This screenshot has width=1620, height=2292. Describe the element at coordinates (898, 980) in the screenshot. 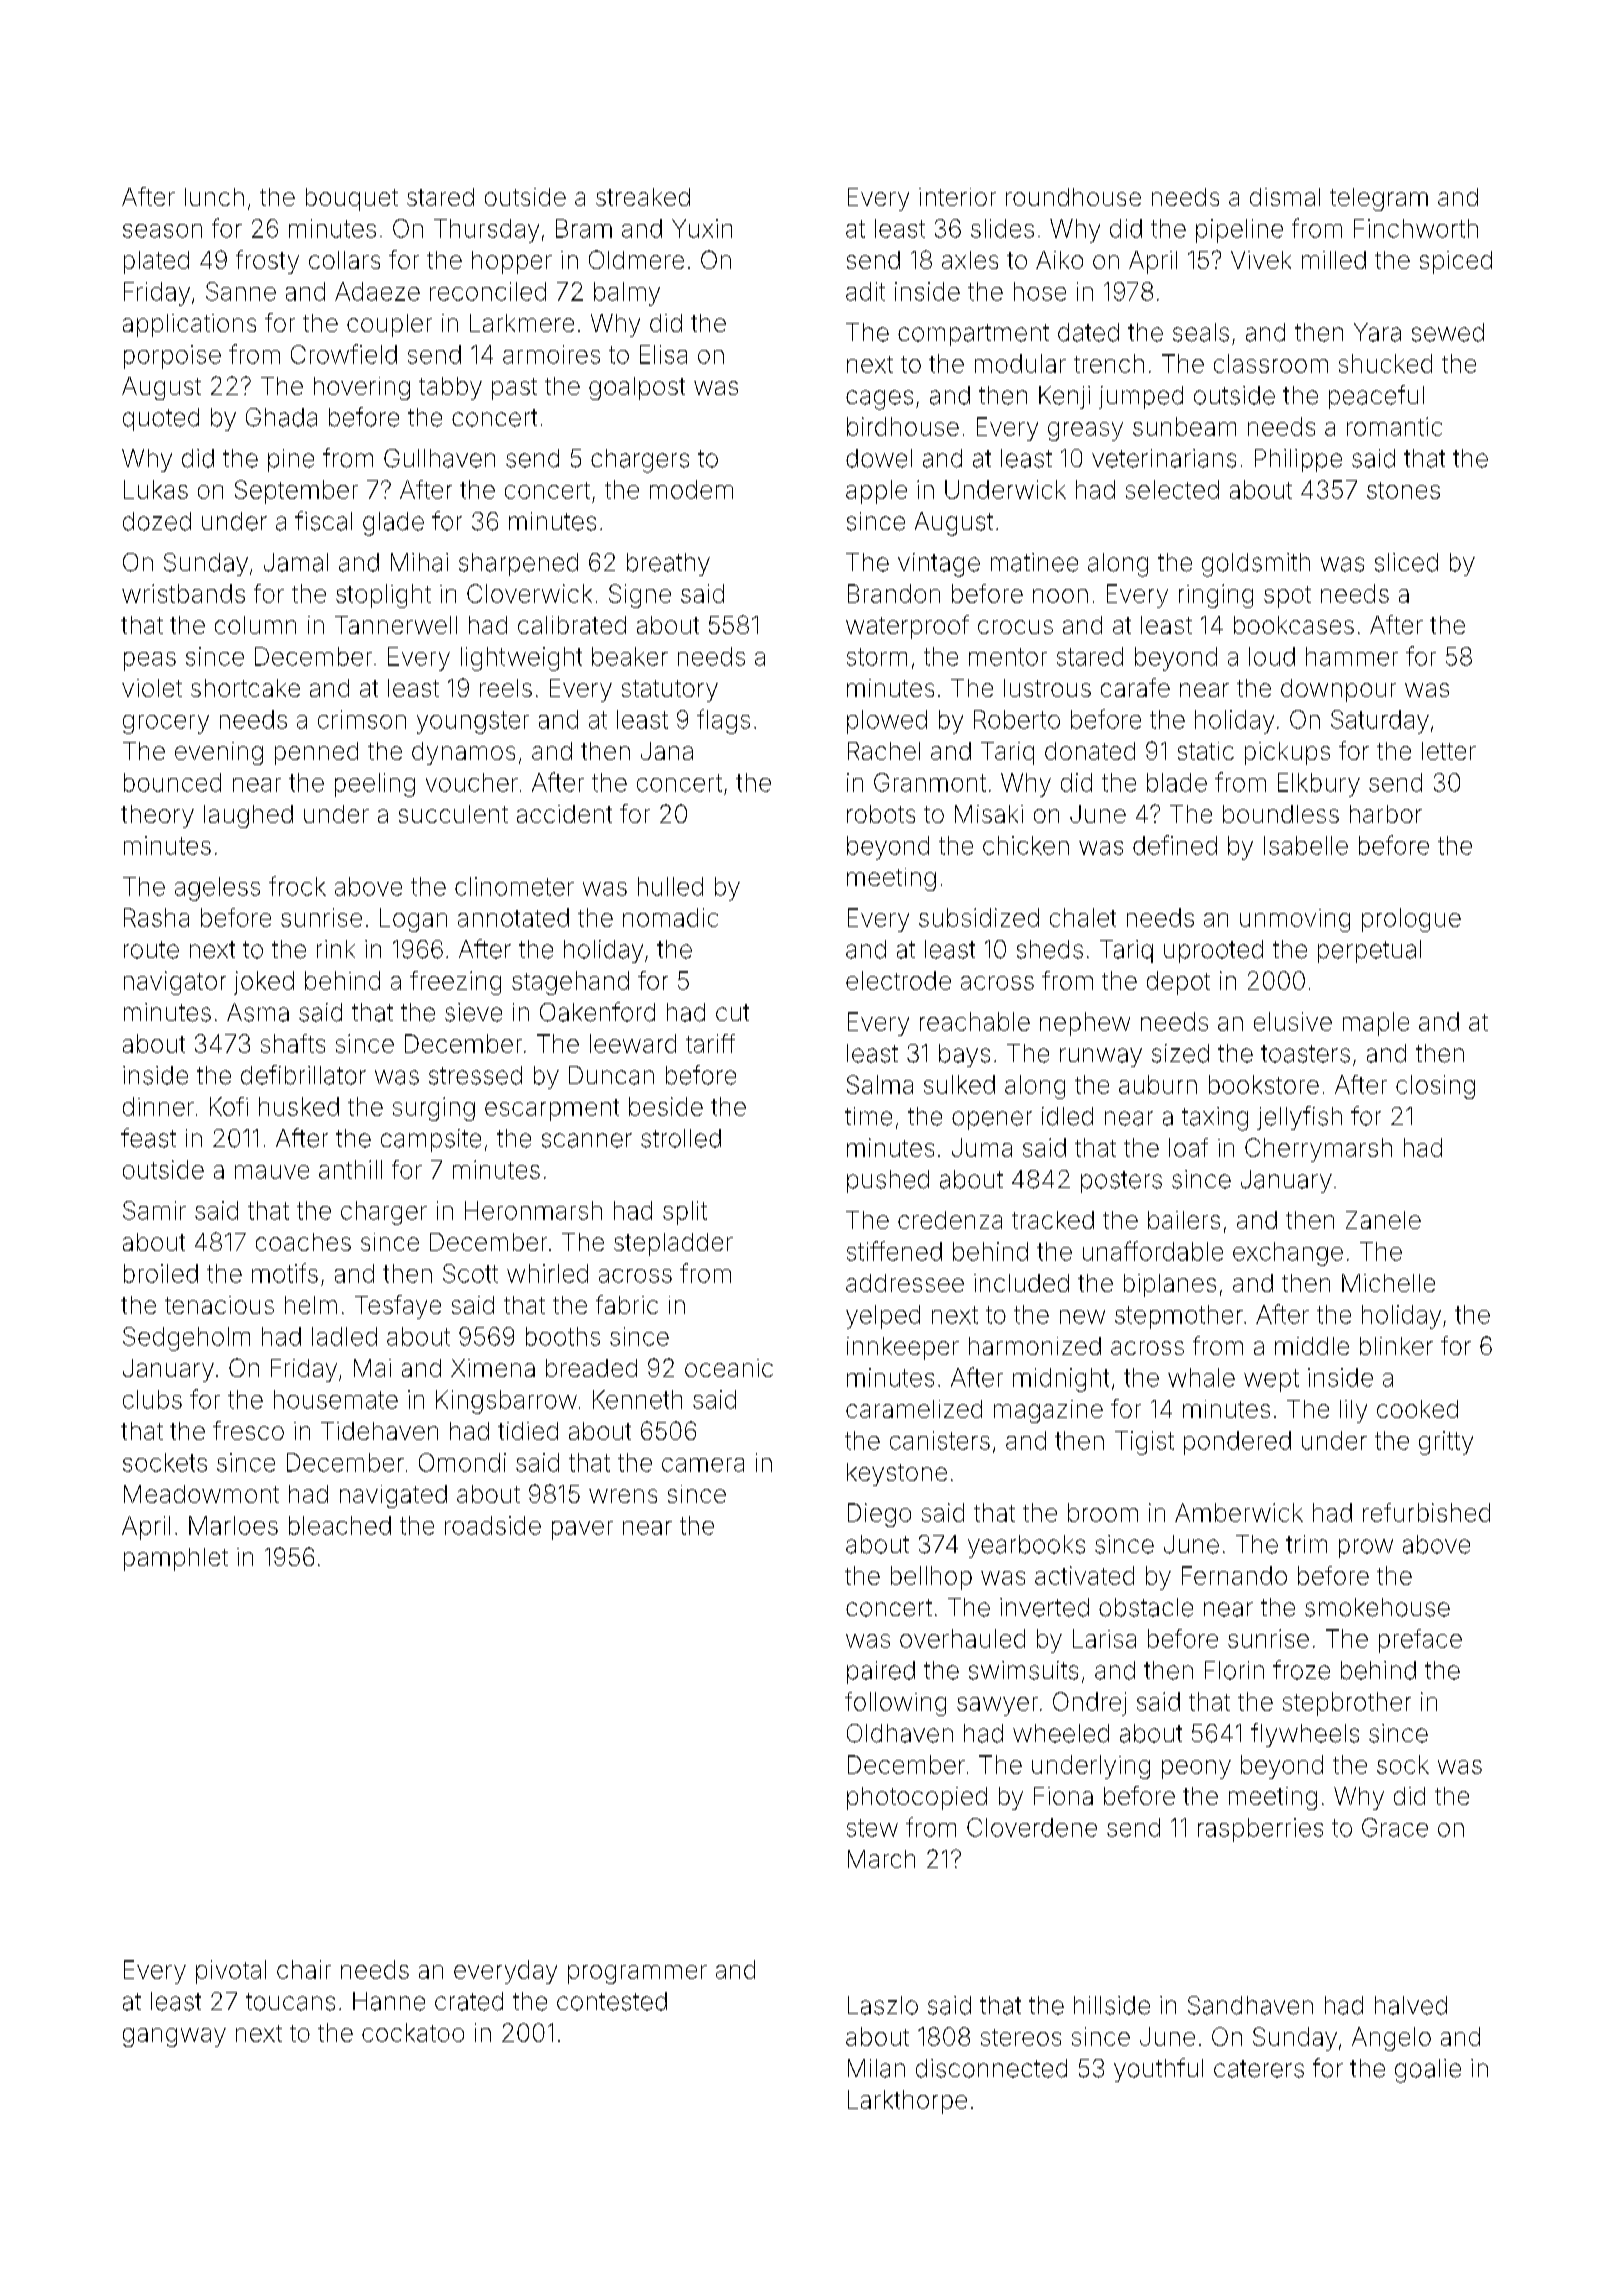

I see `electrode` at that location.
